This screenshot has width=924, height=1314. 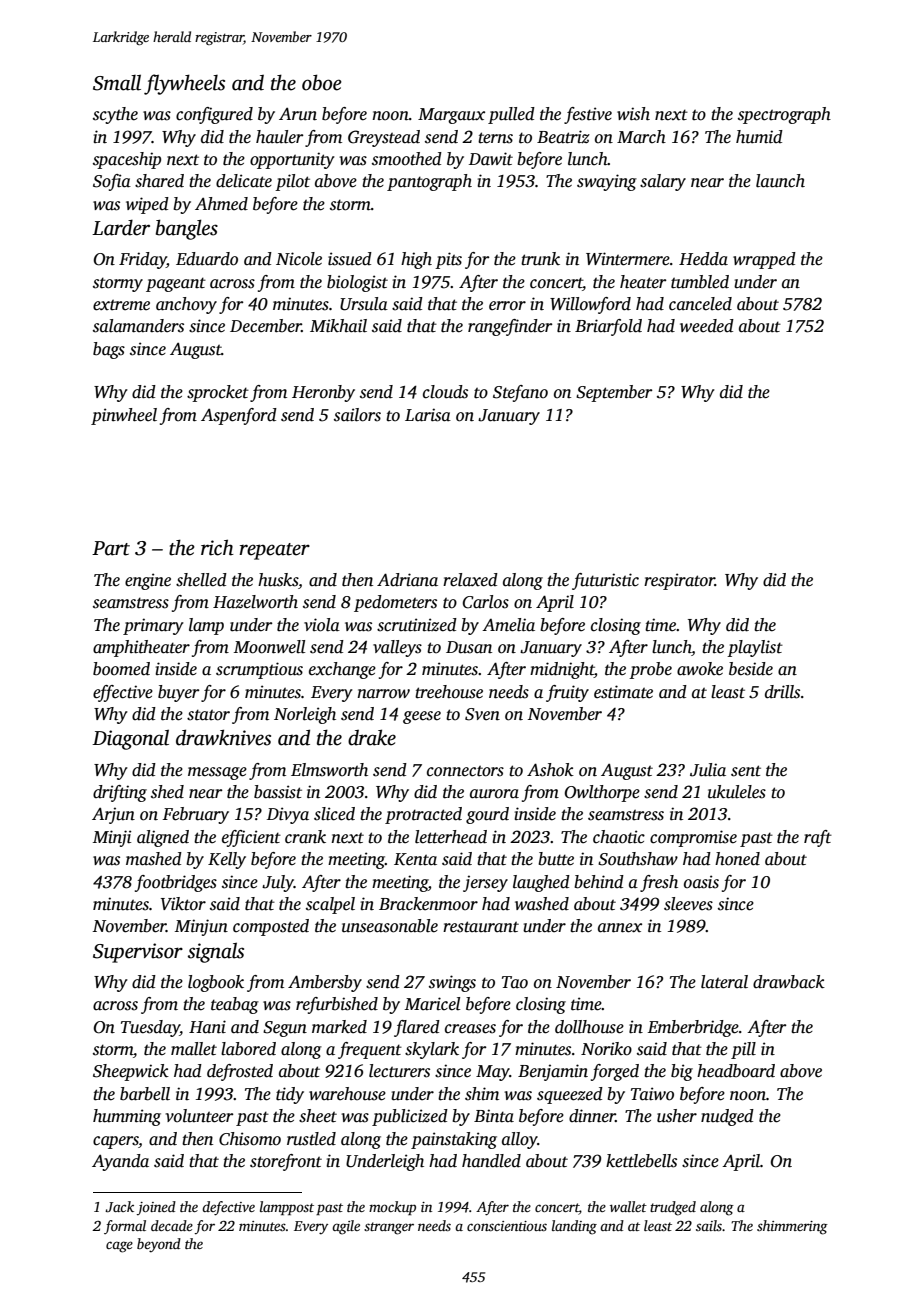 I want to click on Larder, so click(x=121, y=227).
